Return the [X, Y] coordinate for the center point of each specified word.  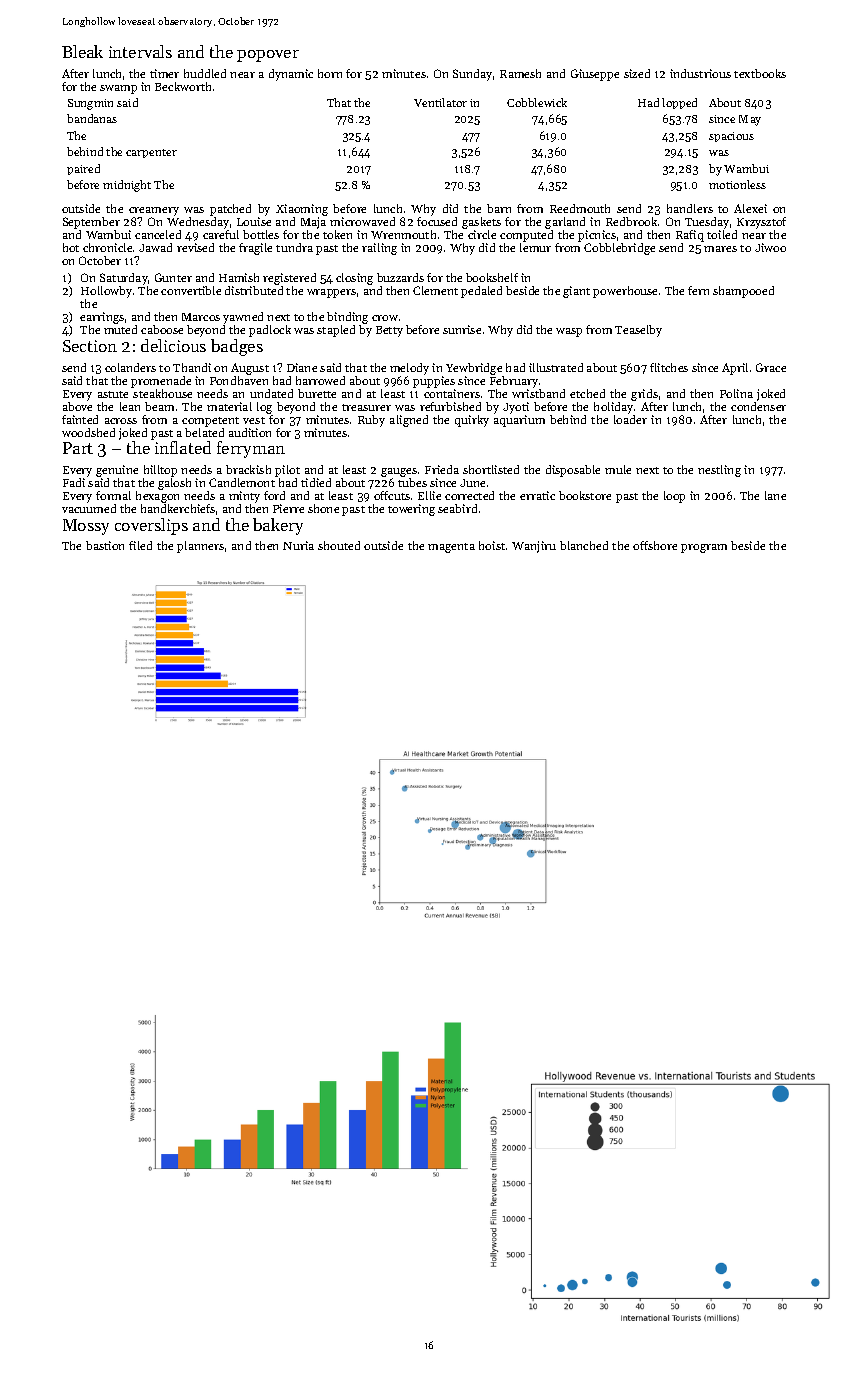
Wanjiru [534, 547]
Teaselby [638, 331]
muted [120, 329]
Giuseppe [595, 75]
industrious [700, 73]
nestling [719, 471]
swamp [118, 89]
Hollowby [106, 292]
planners [200, 547]
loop [674, 497]
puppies [434, 382]
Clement [435, 290]
